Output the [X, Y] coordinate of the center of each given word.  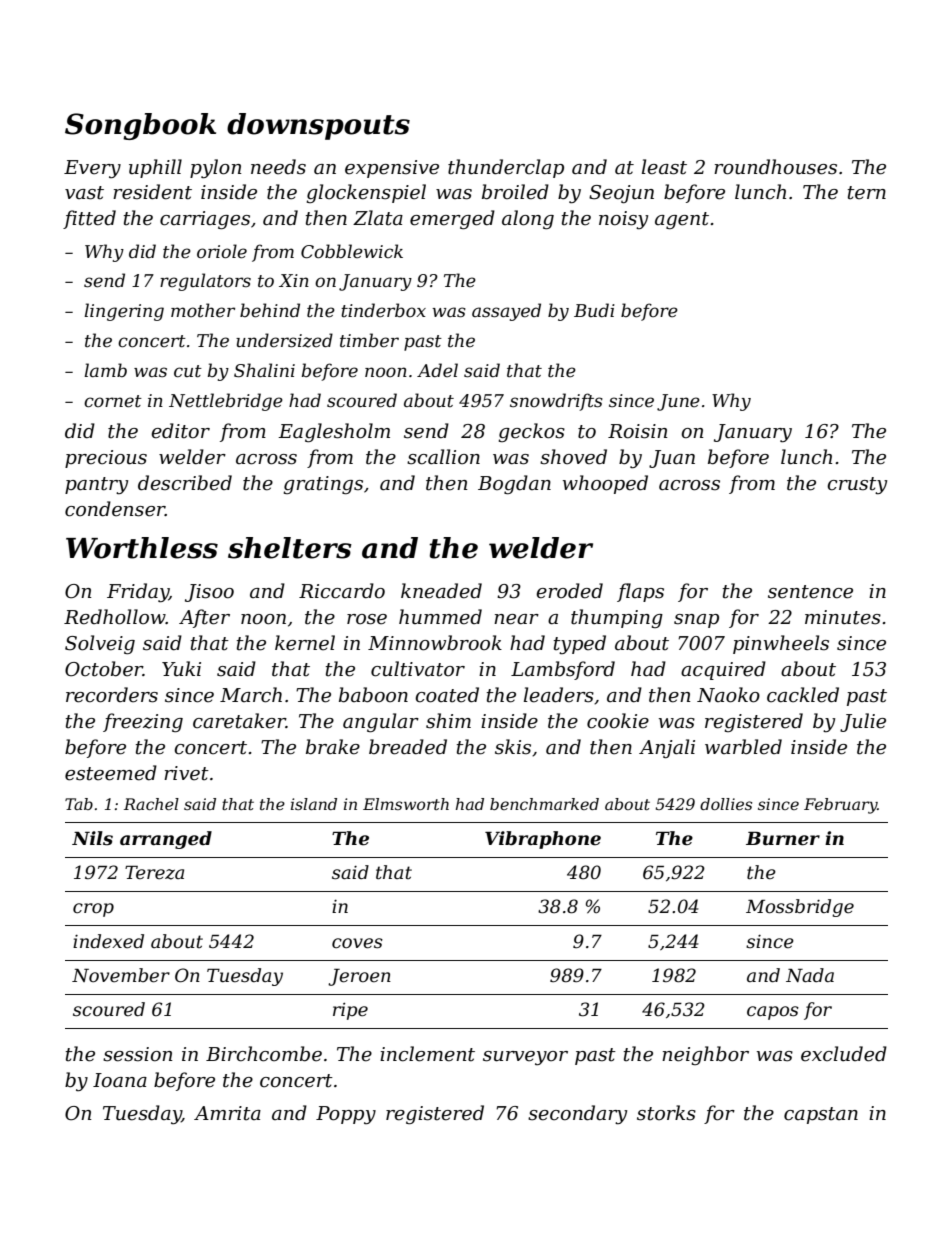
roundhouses [775, 167]
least [664, 167]
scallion [443, 457]
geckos [532, 432]
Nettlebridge [226, 402]
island [314, 804]
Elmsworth [406, 804]
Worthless [142, 548]
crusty [857, 486]
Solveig [100, 644]
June [678, 402]
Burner [783, 839]
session [138, 1054]
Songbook [140, 126]
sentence [810, 592]
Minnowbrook [435, 643]
